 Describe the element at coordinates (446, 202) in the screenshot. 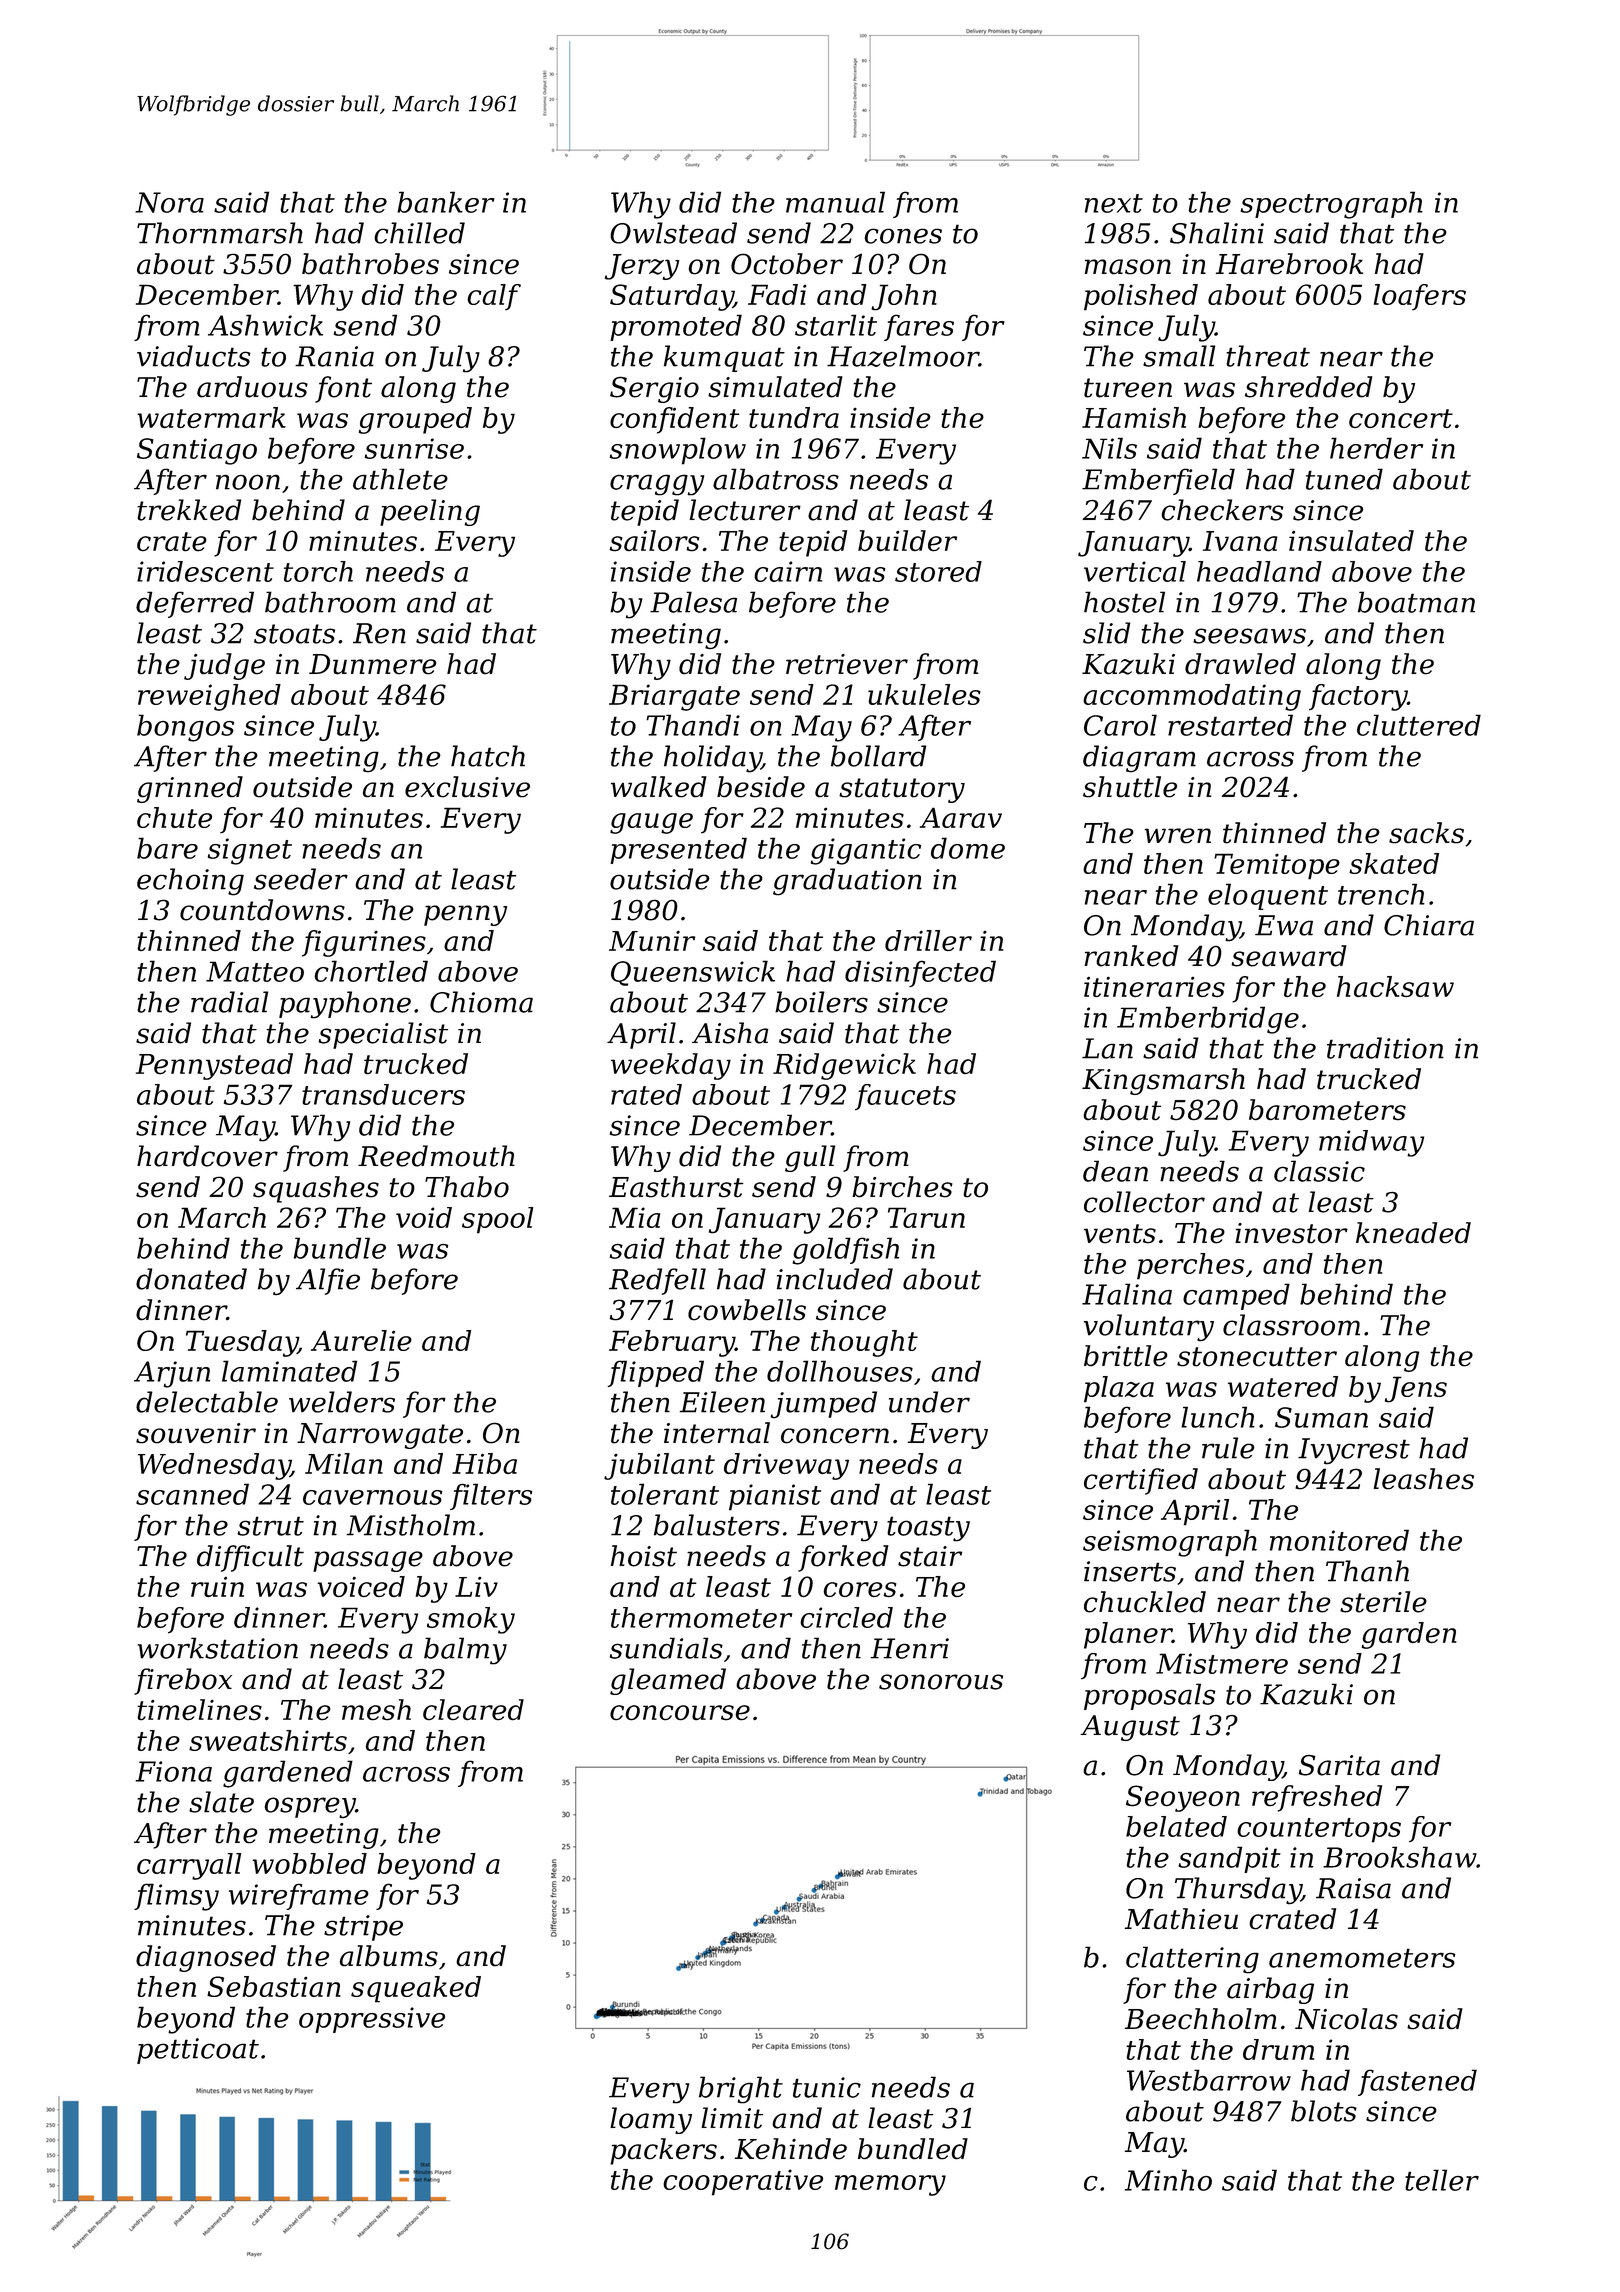

I see `banker` at that location.
